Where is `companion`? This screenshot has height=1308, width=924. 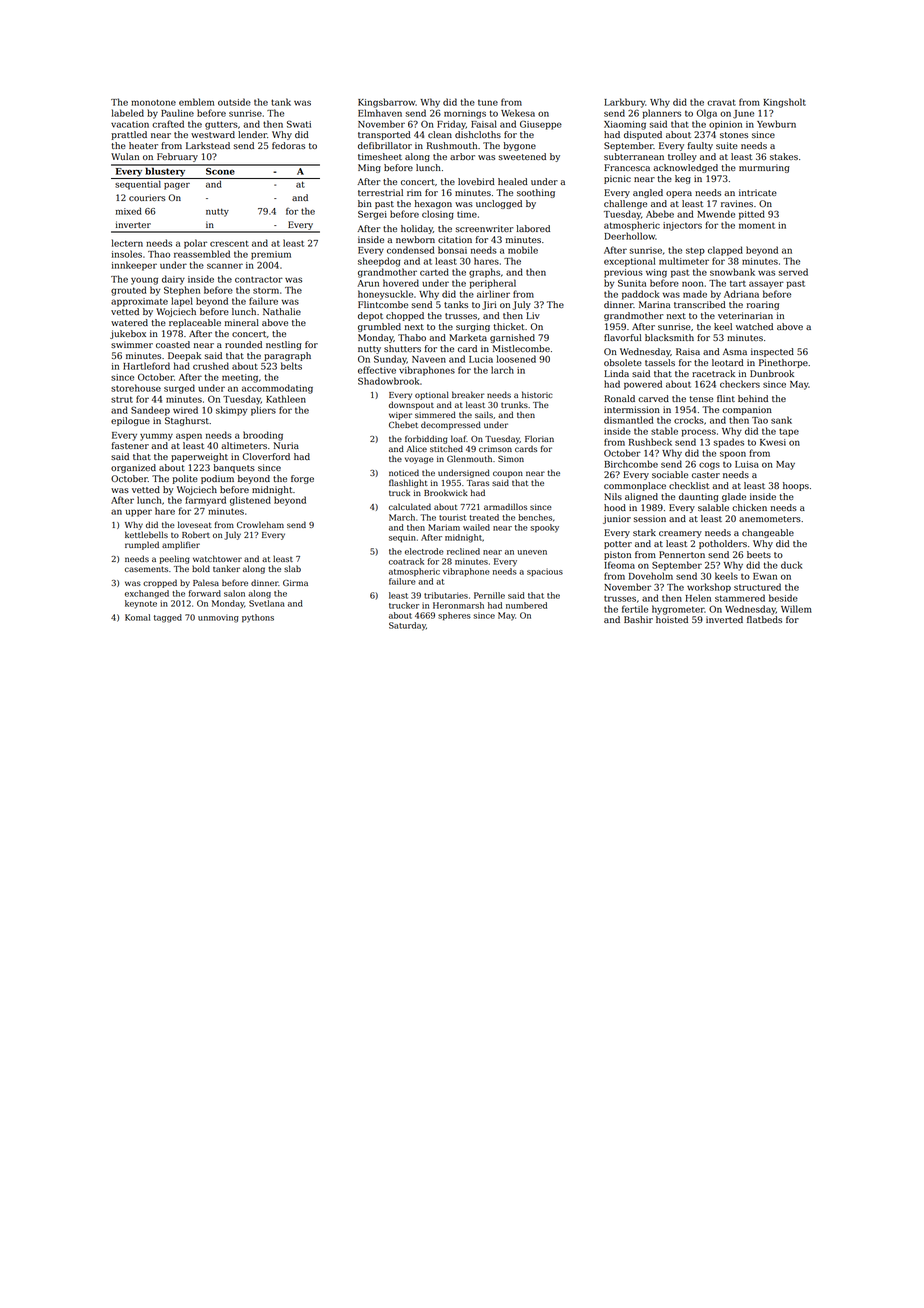 companion is located at coordinates (747, 410).
